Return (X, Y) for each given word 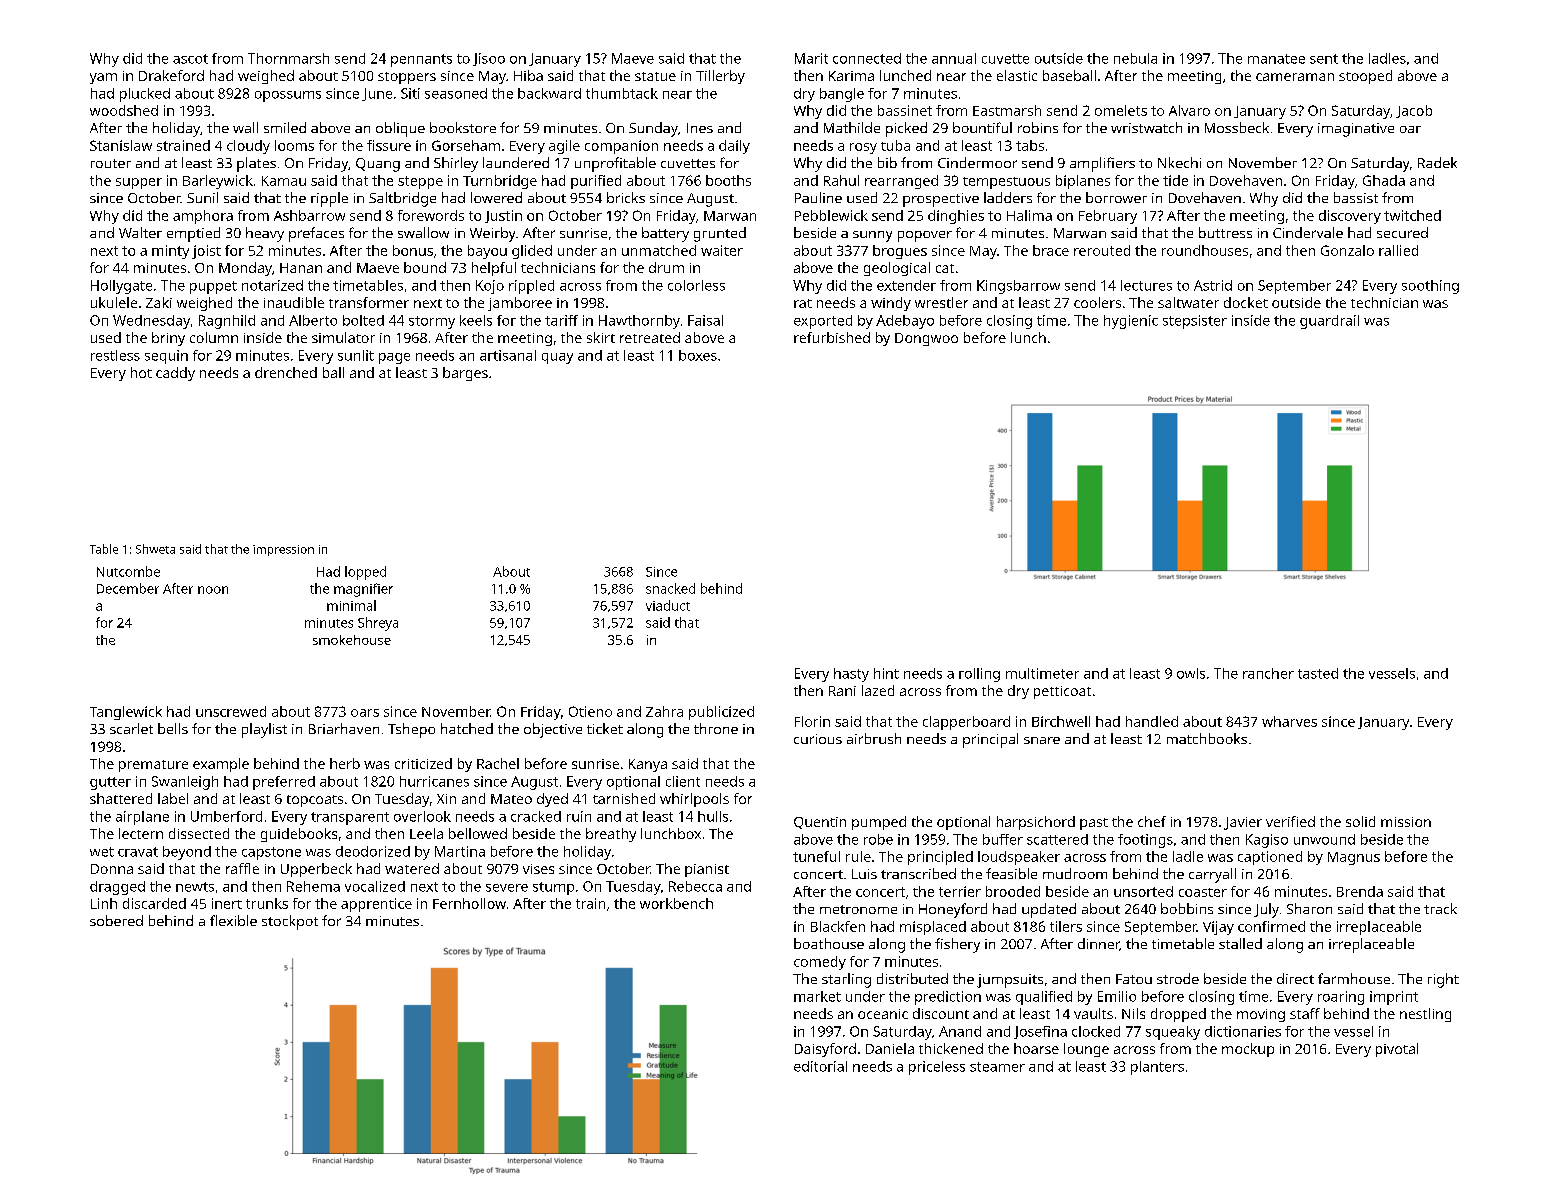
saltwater (1188, 302)
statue (655, 76)
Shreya (378, 624)
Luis (864, 874)
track (1440, 908)
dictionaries (1243, 1031)
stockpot (290, 922)
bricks (626, 197)
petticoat (1062, 692)
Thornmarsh (288, 58)
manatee (1276, 59)
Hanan (301, 268)
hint (886, 673)
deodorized (373, 851)
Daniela (890, 1048)
